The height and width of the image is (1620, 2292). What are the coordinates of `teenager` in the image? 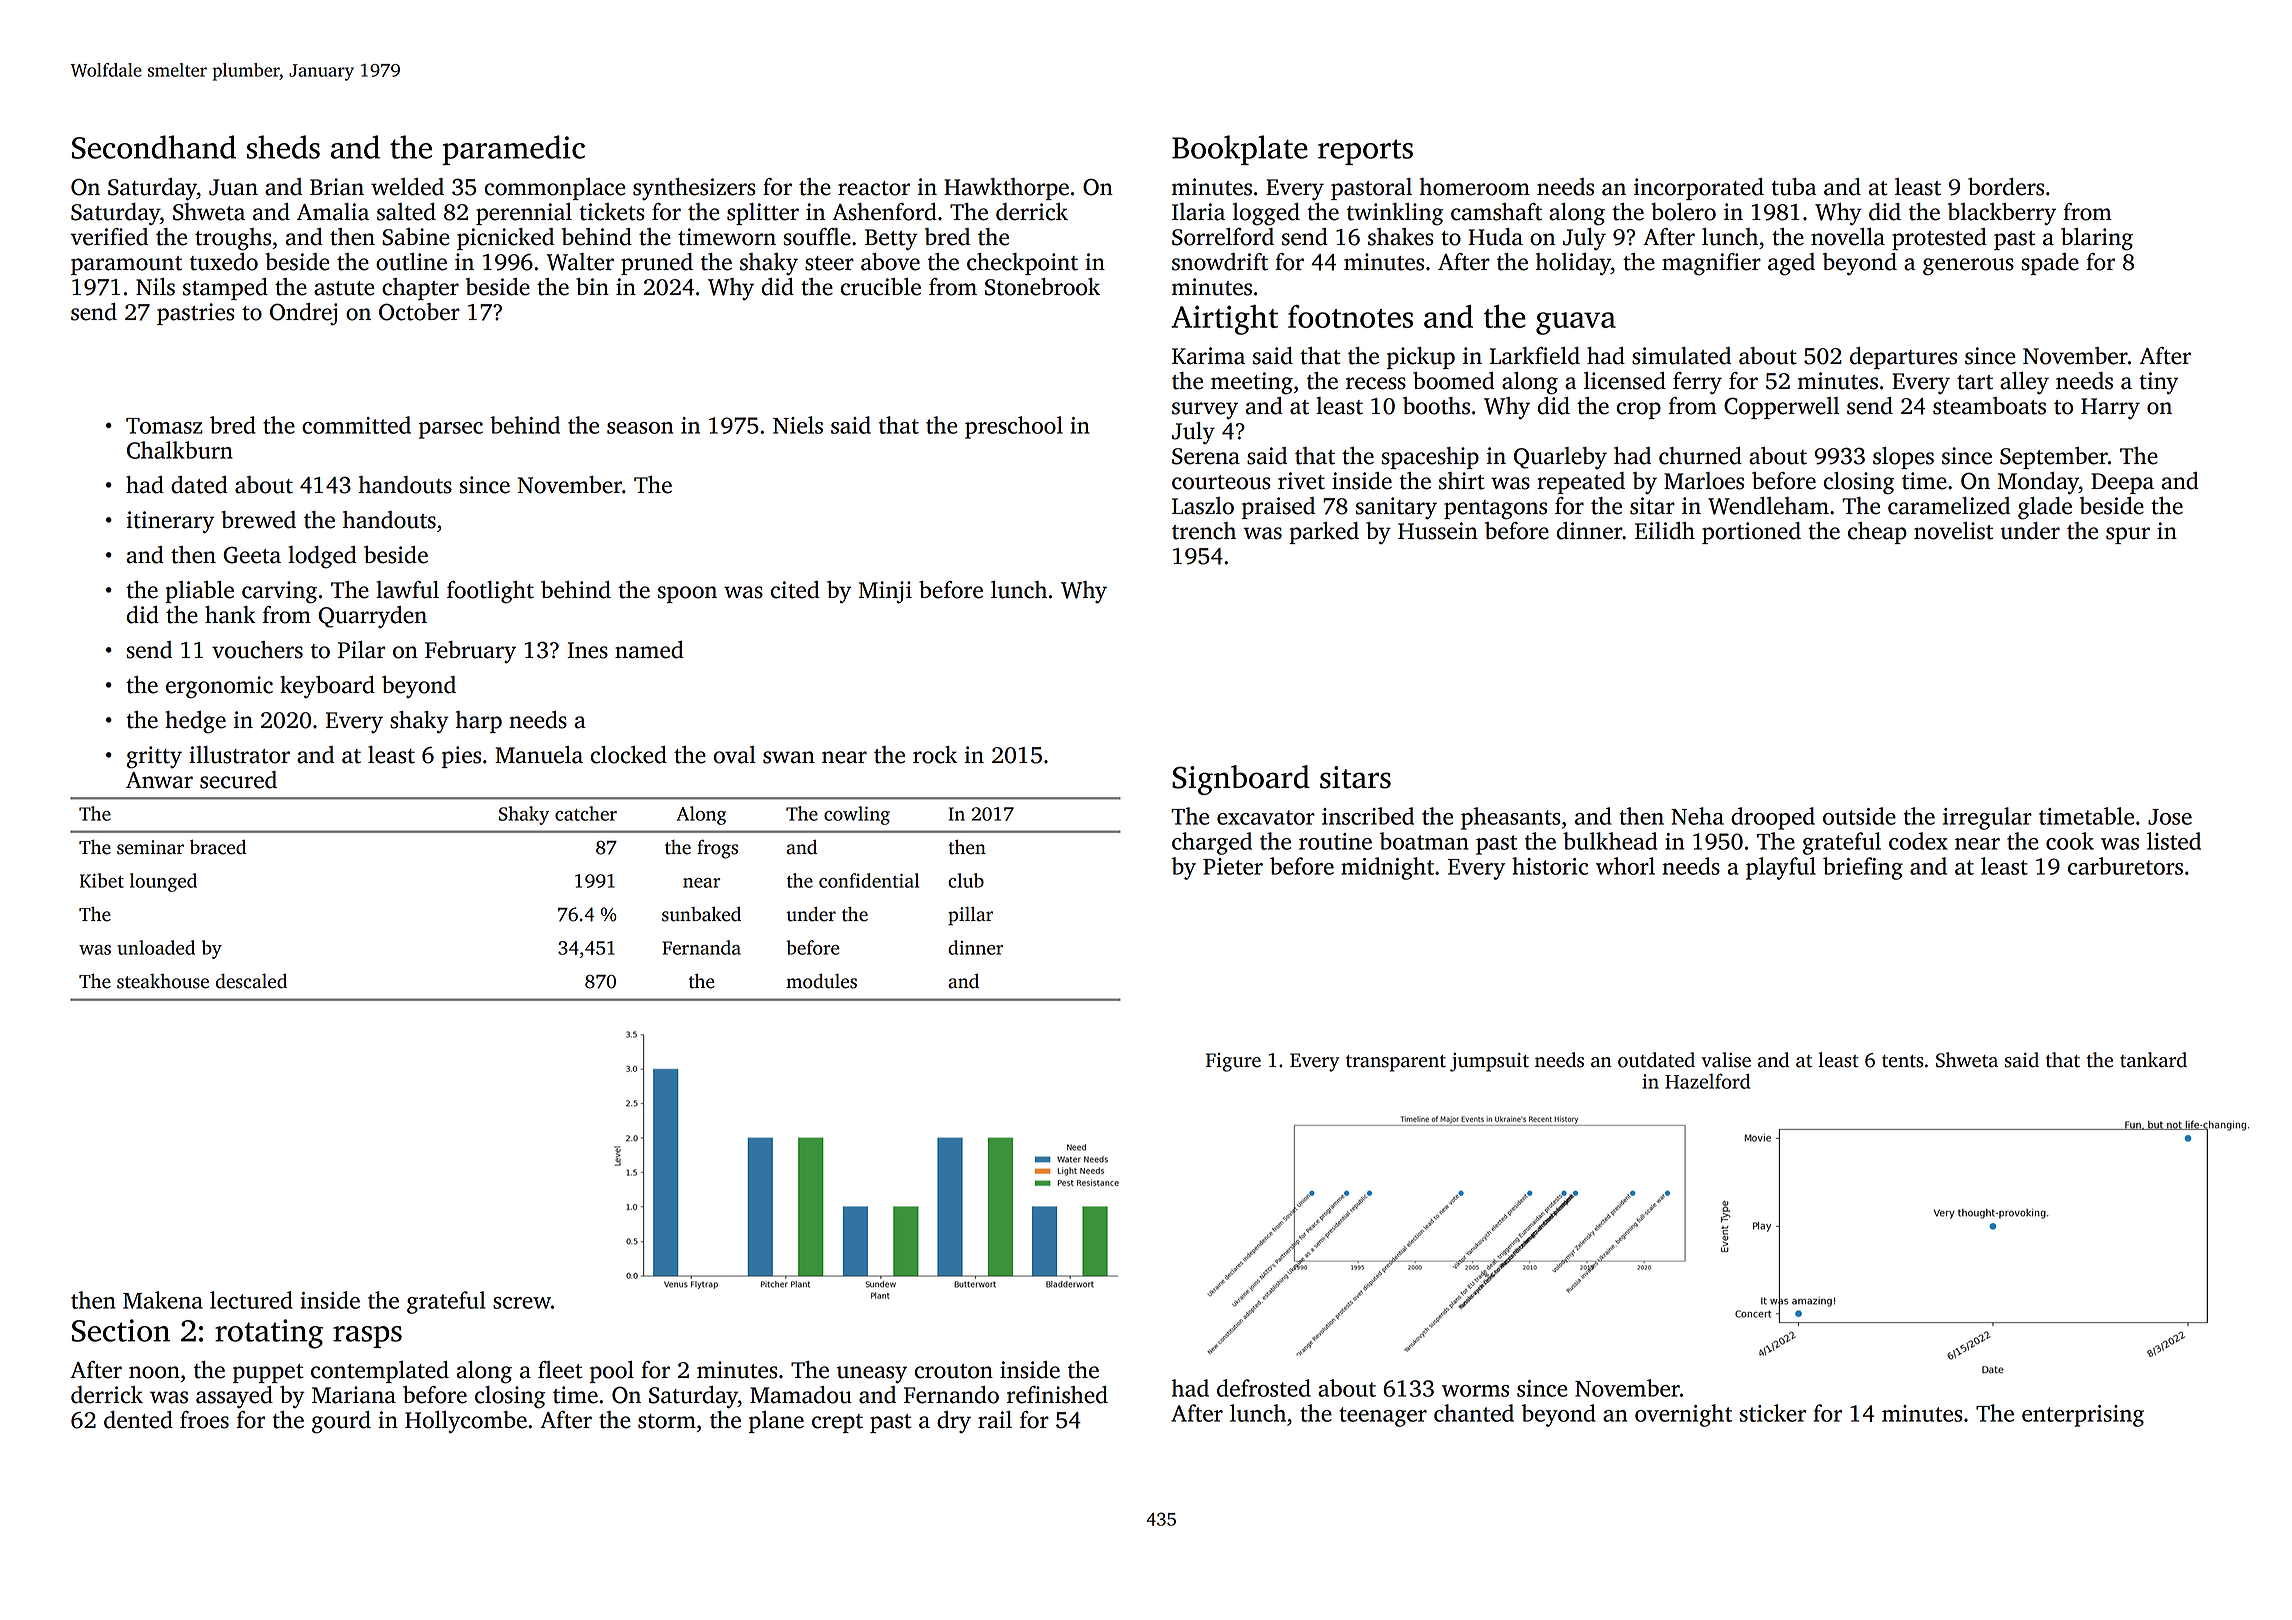 It's located at (1383, 1417).
